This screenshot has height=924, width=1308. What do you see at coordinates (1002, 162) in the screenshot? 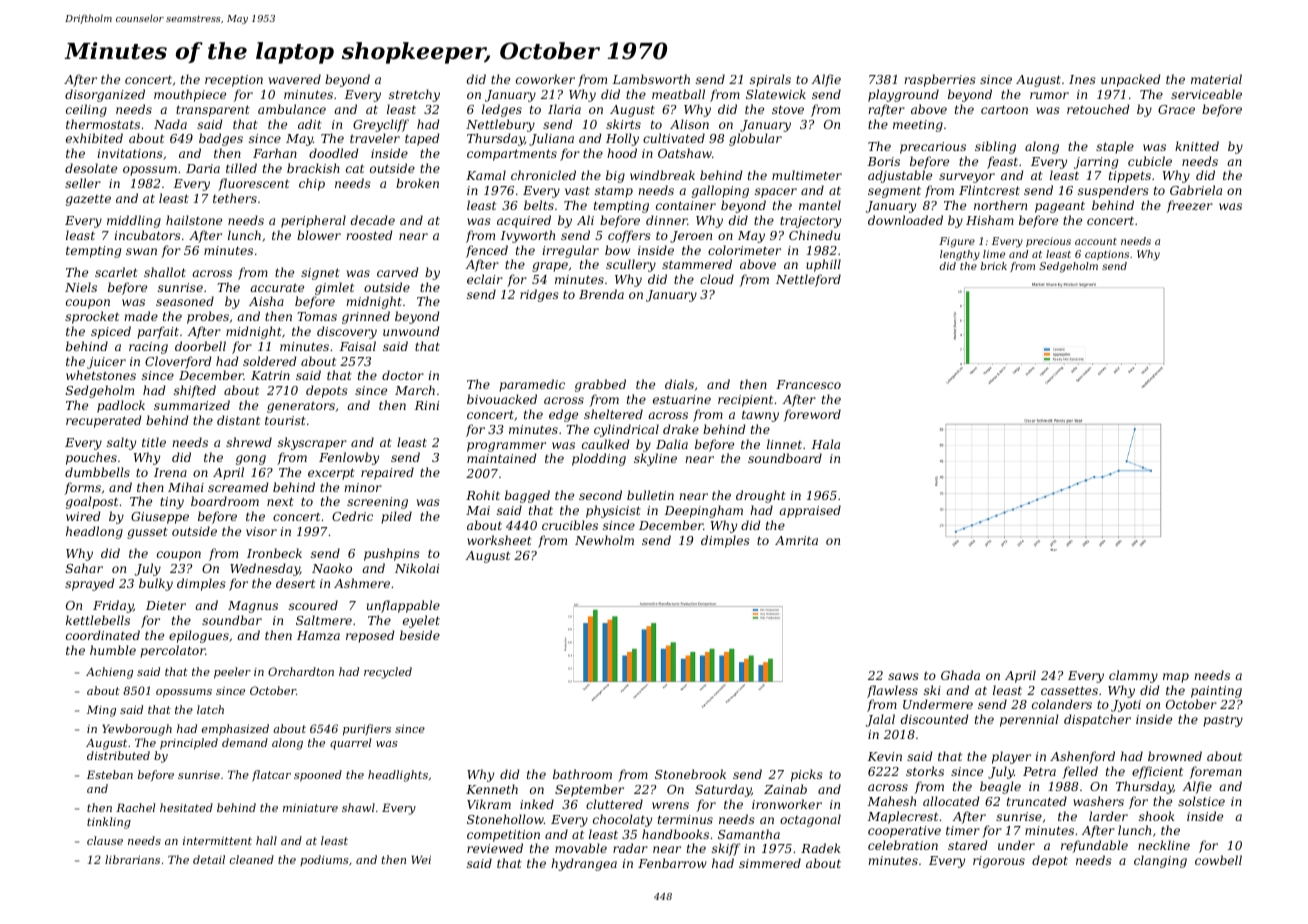
I see `feast` at bounding box center [1002, 162].
